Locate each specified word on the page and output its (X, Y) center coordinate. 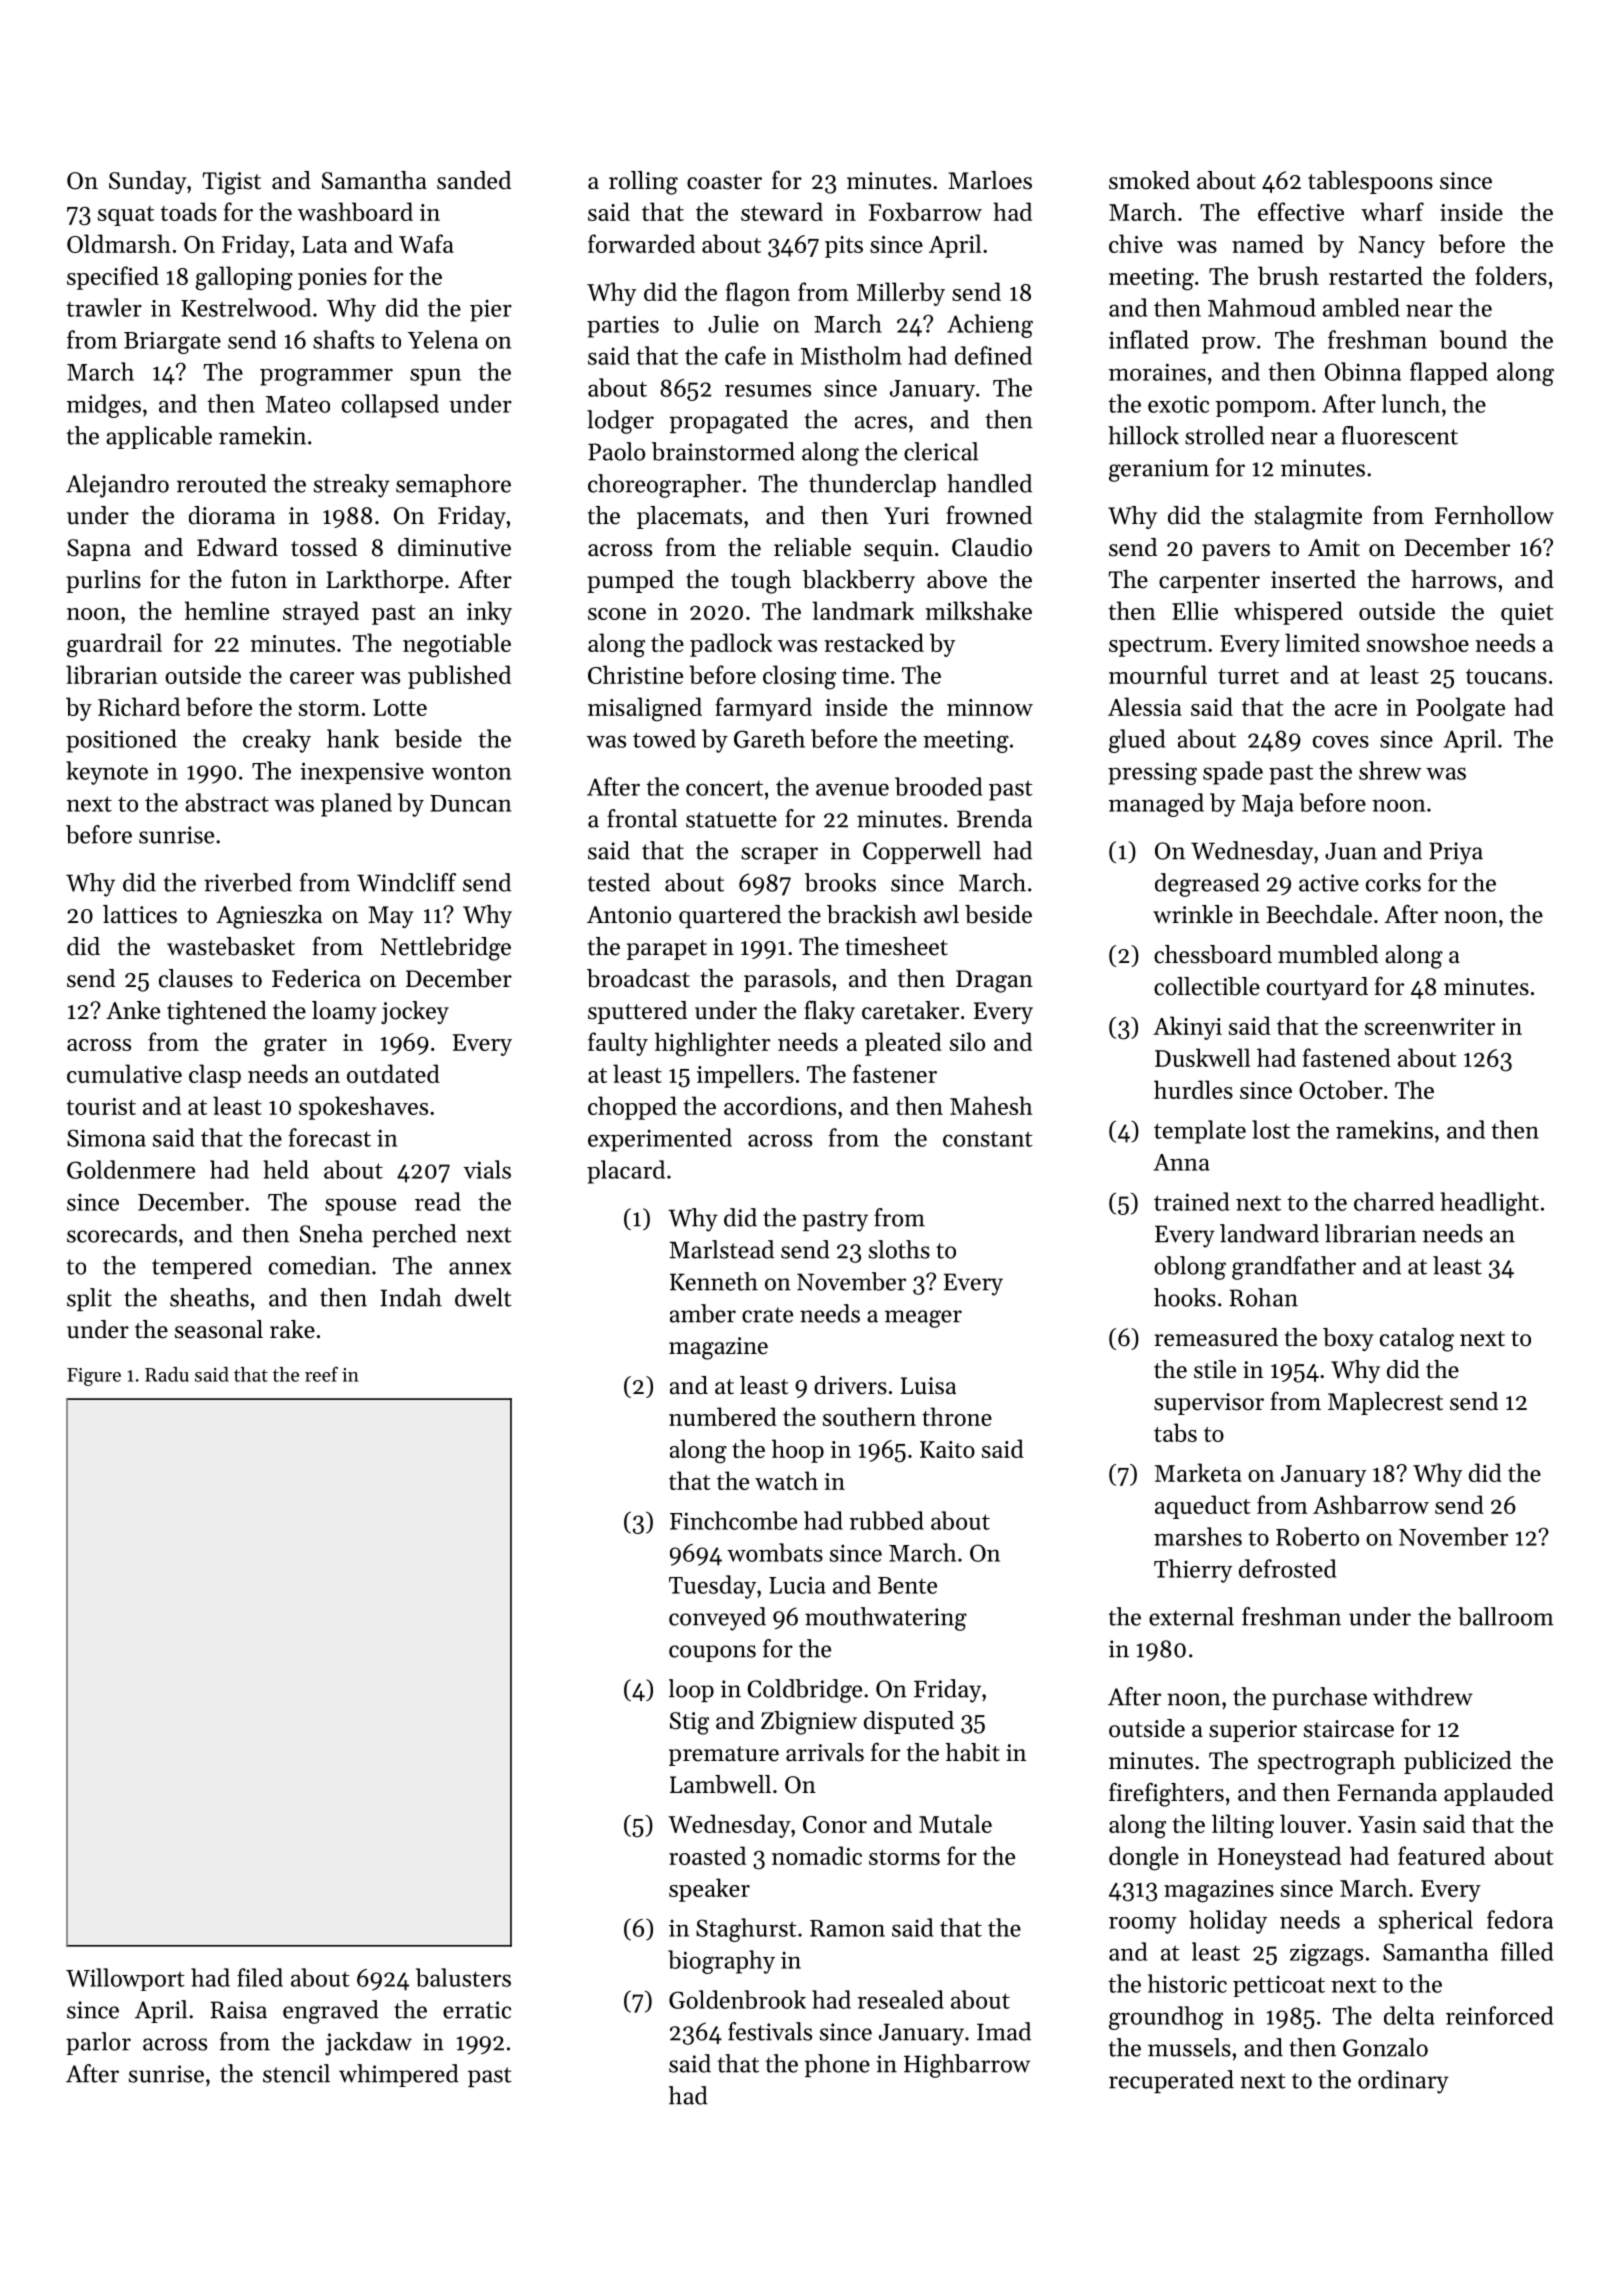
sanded (474, 180)
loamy (344, 1012)
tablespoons (1370, 182)
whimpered (399, 2075)
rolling (643, 183)
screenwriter (1430, 1026)
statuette (731, 820)
